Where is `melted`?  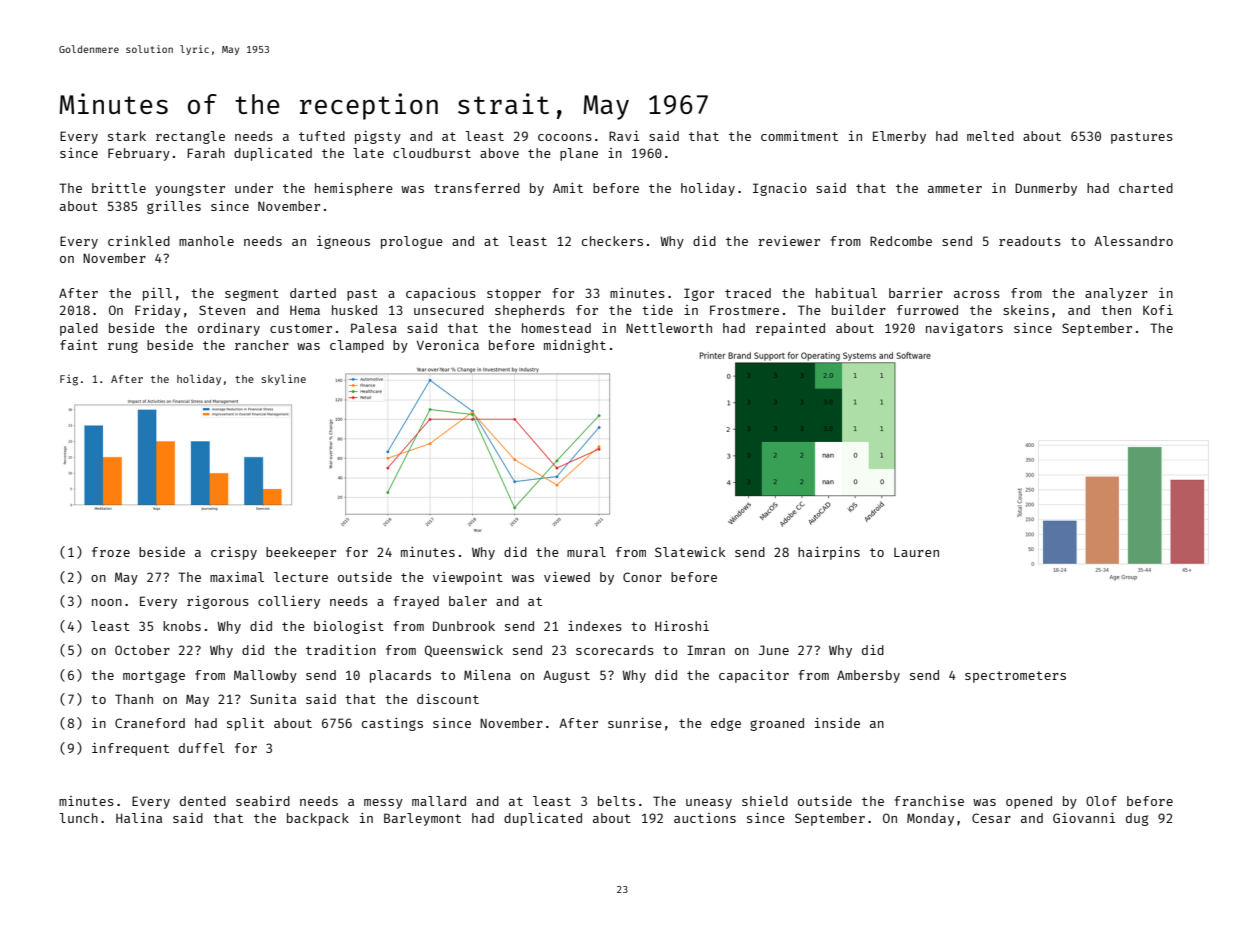 melted is located at coordinates (990, 136).
